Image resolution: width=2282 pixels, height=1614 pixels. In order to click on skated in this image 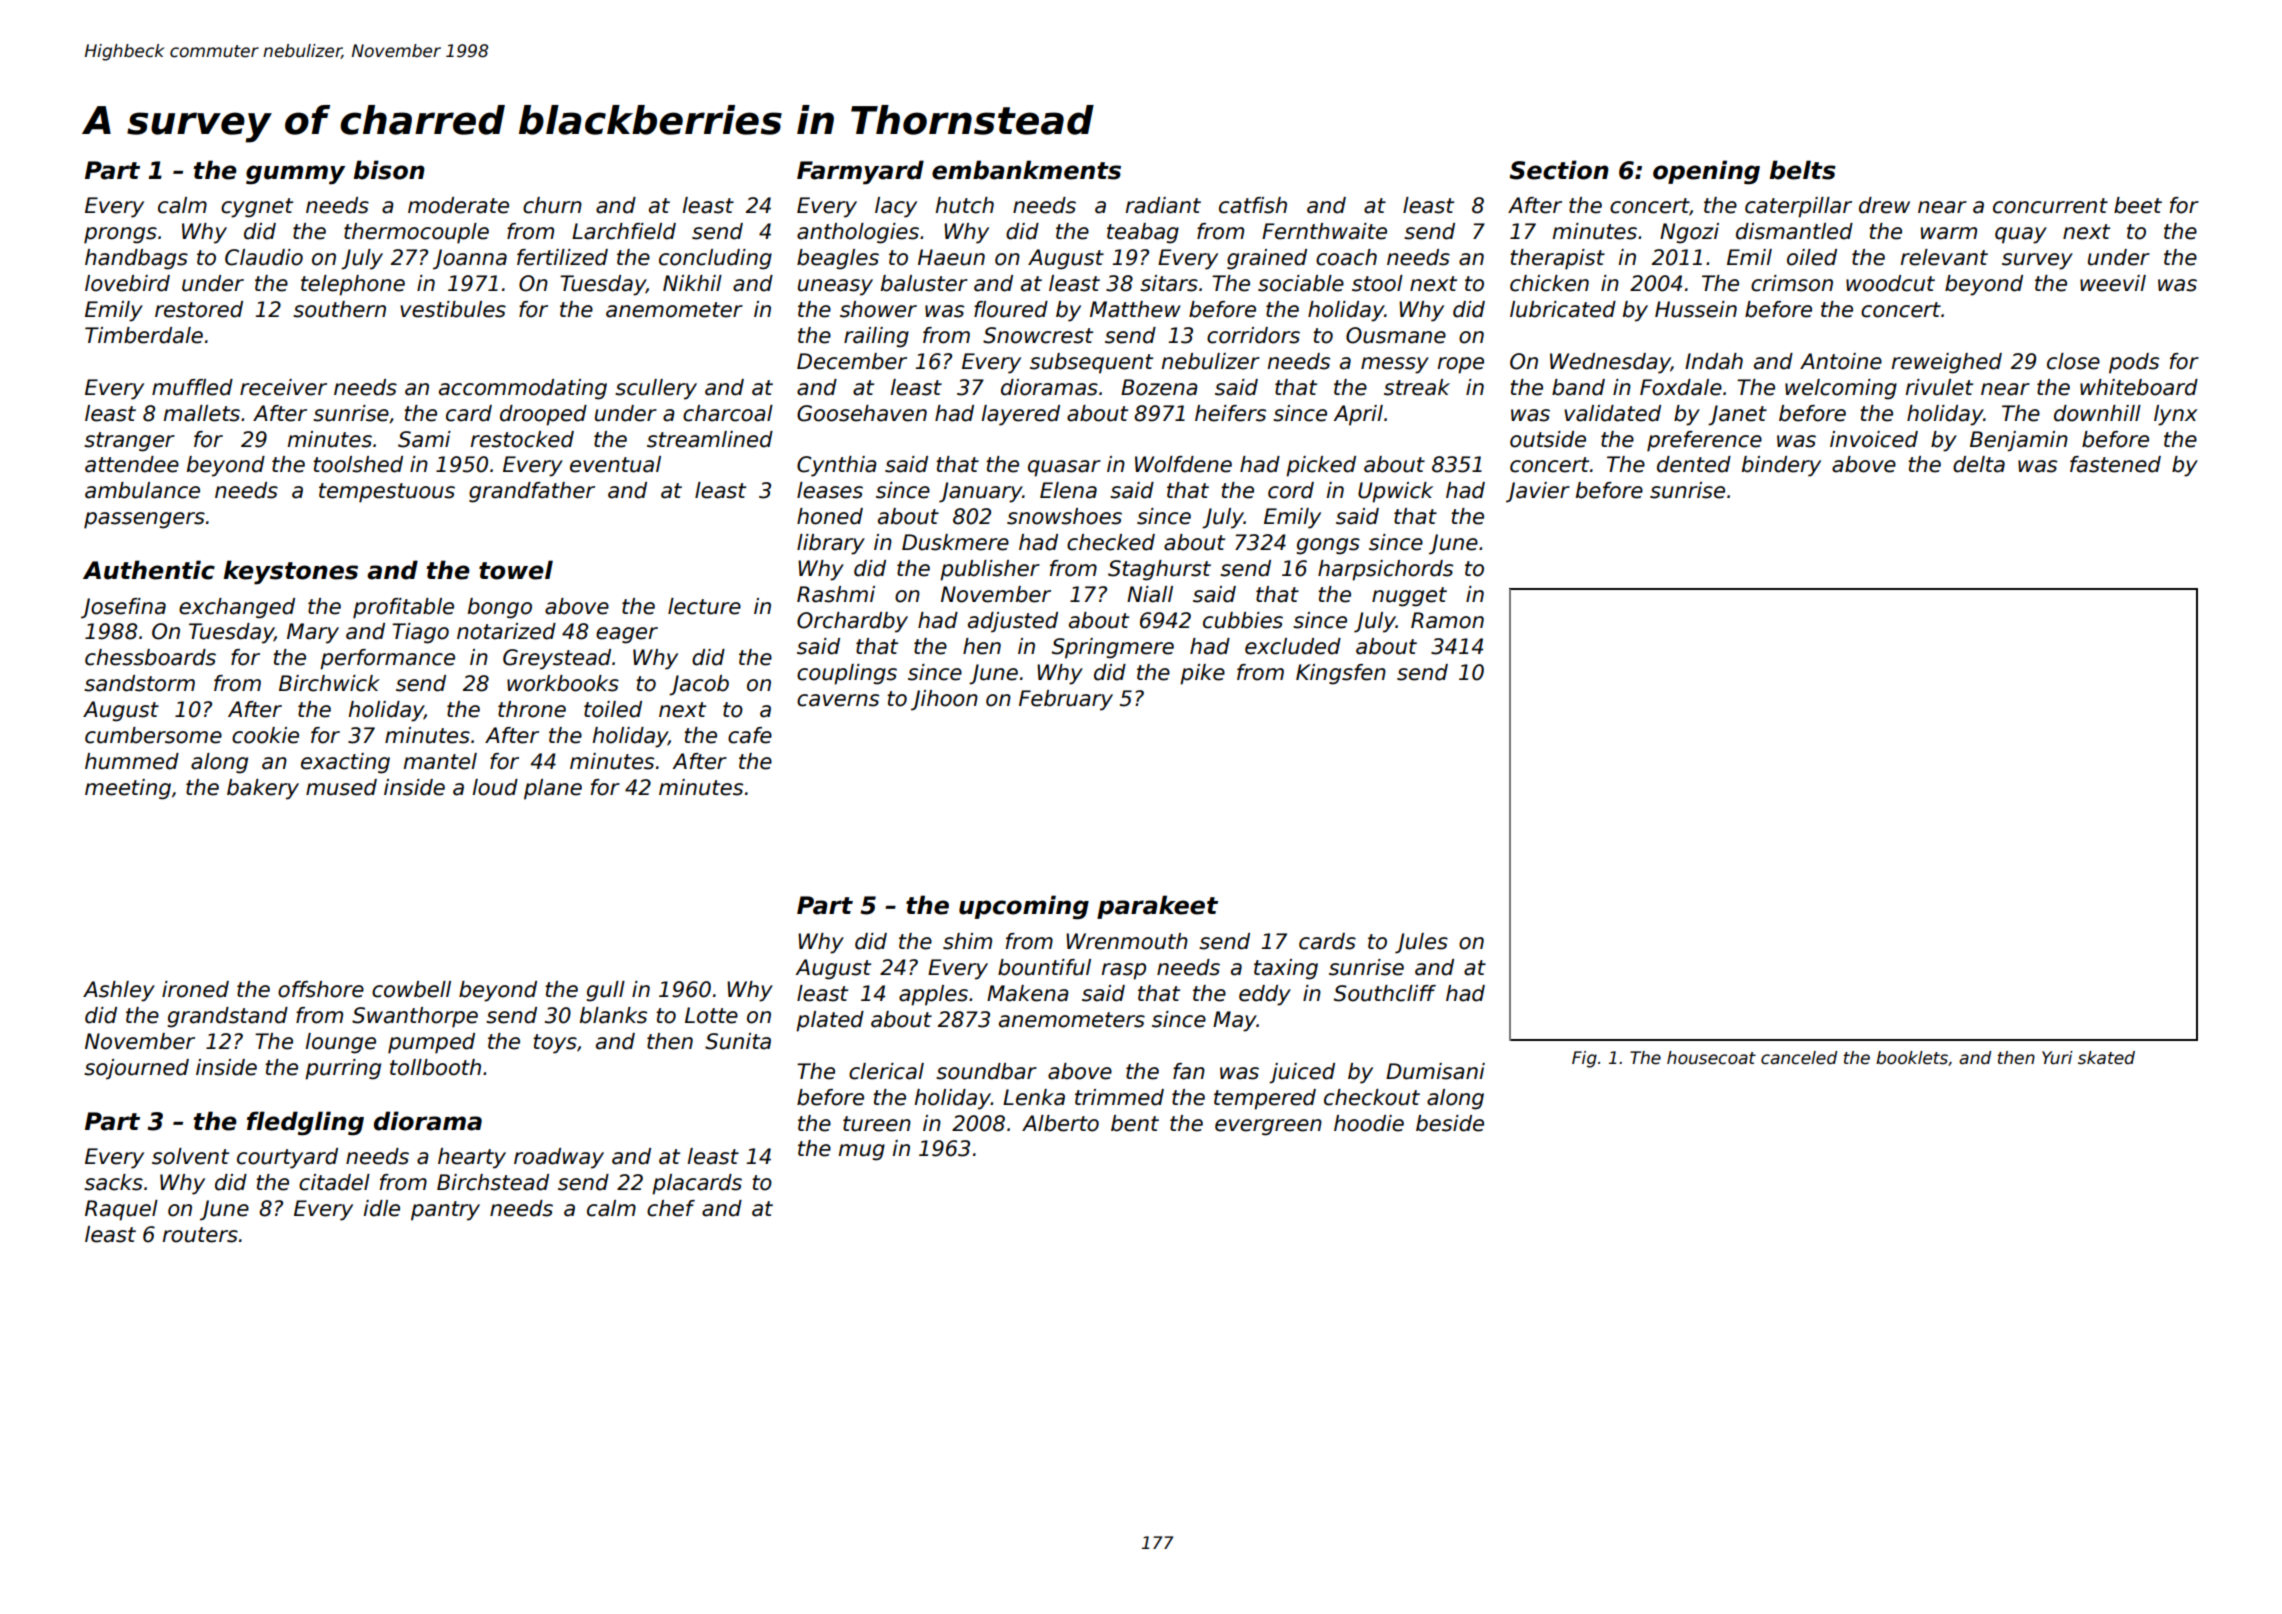, I will do `click(2106, 1058)`.
